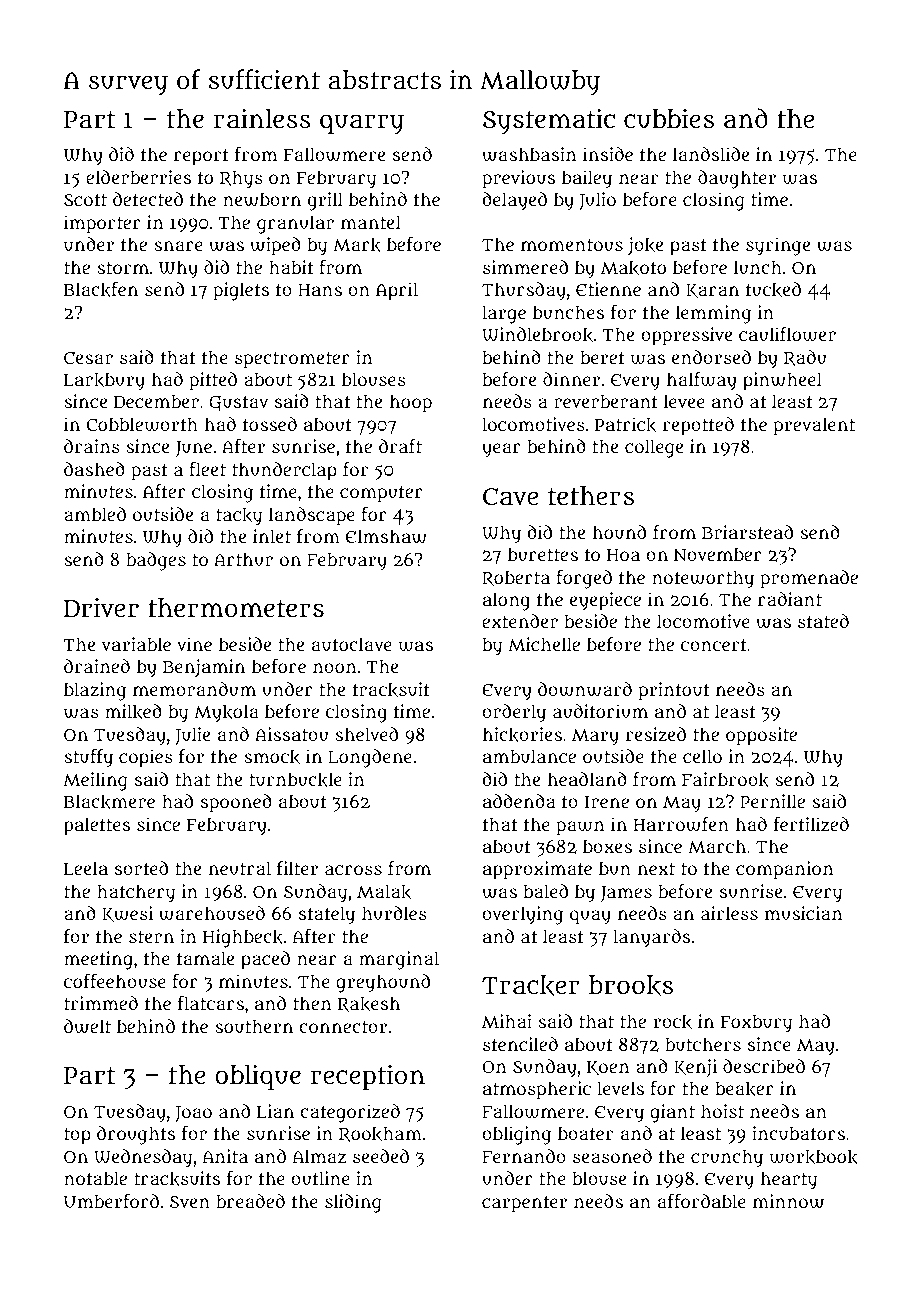 The height and width of the image is (1308, 924). I want to click on Hans, so click(320, 290).
